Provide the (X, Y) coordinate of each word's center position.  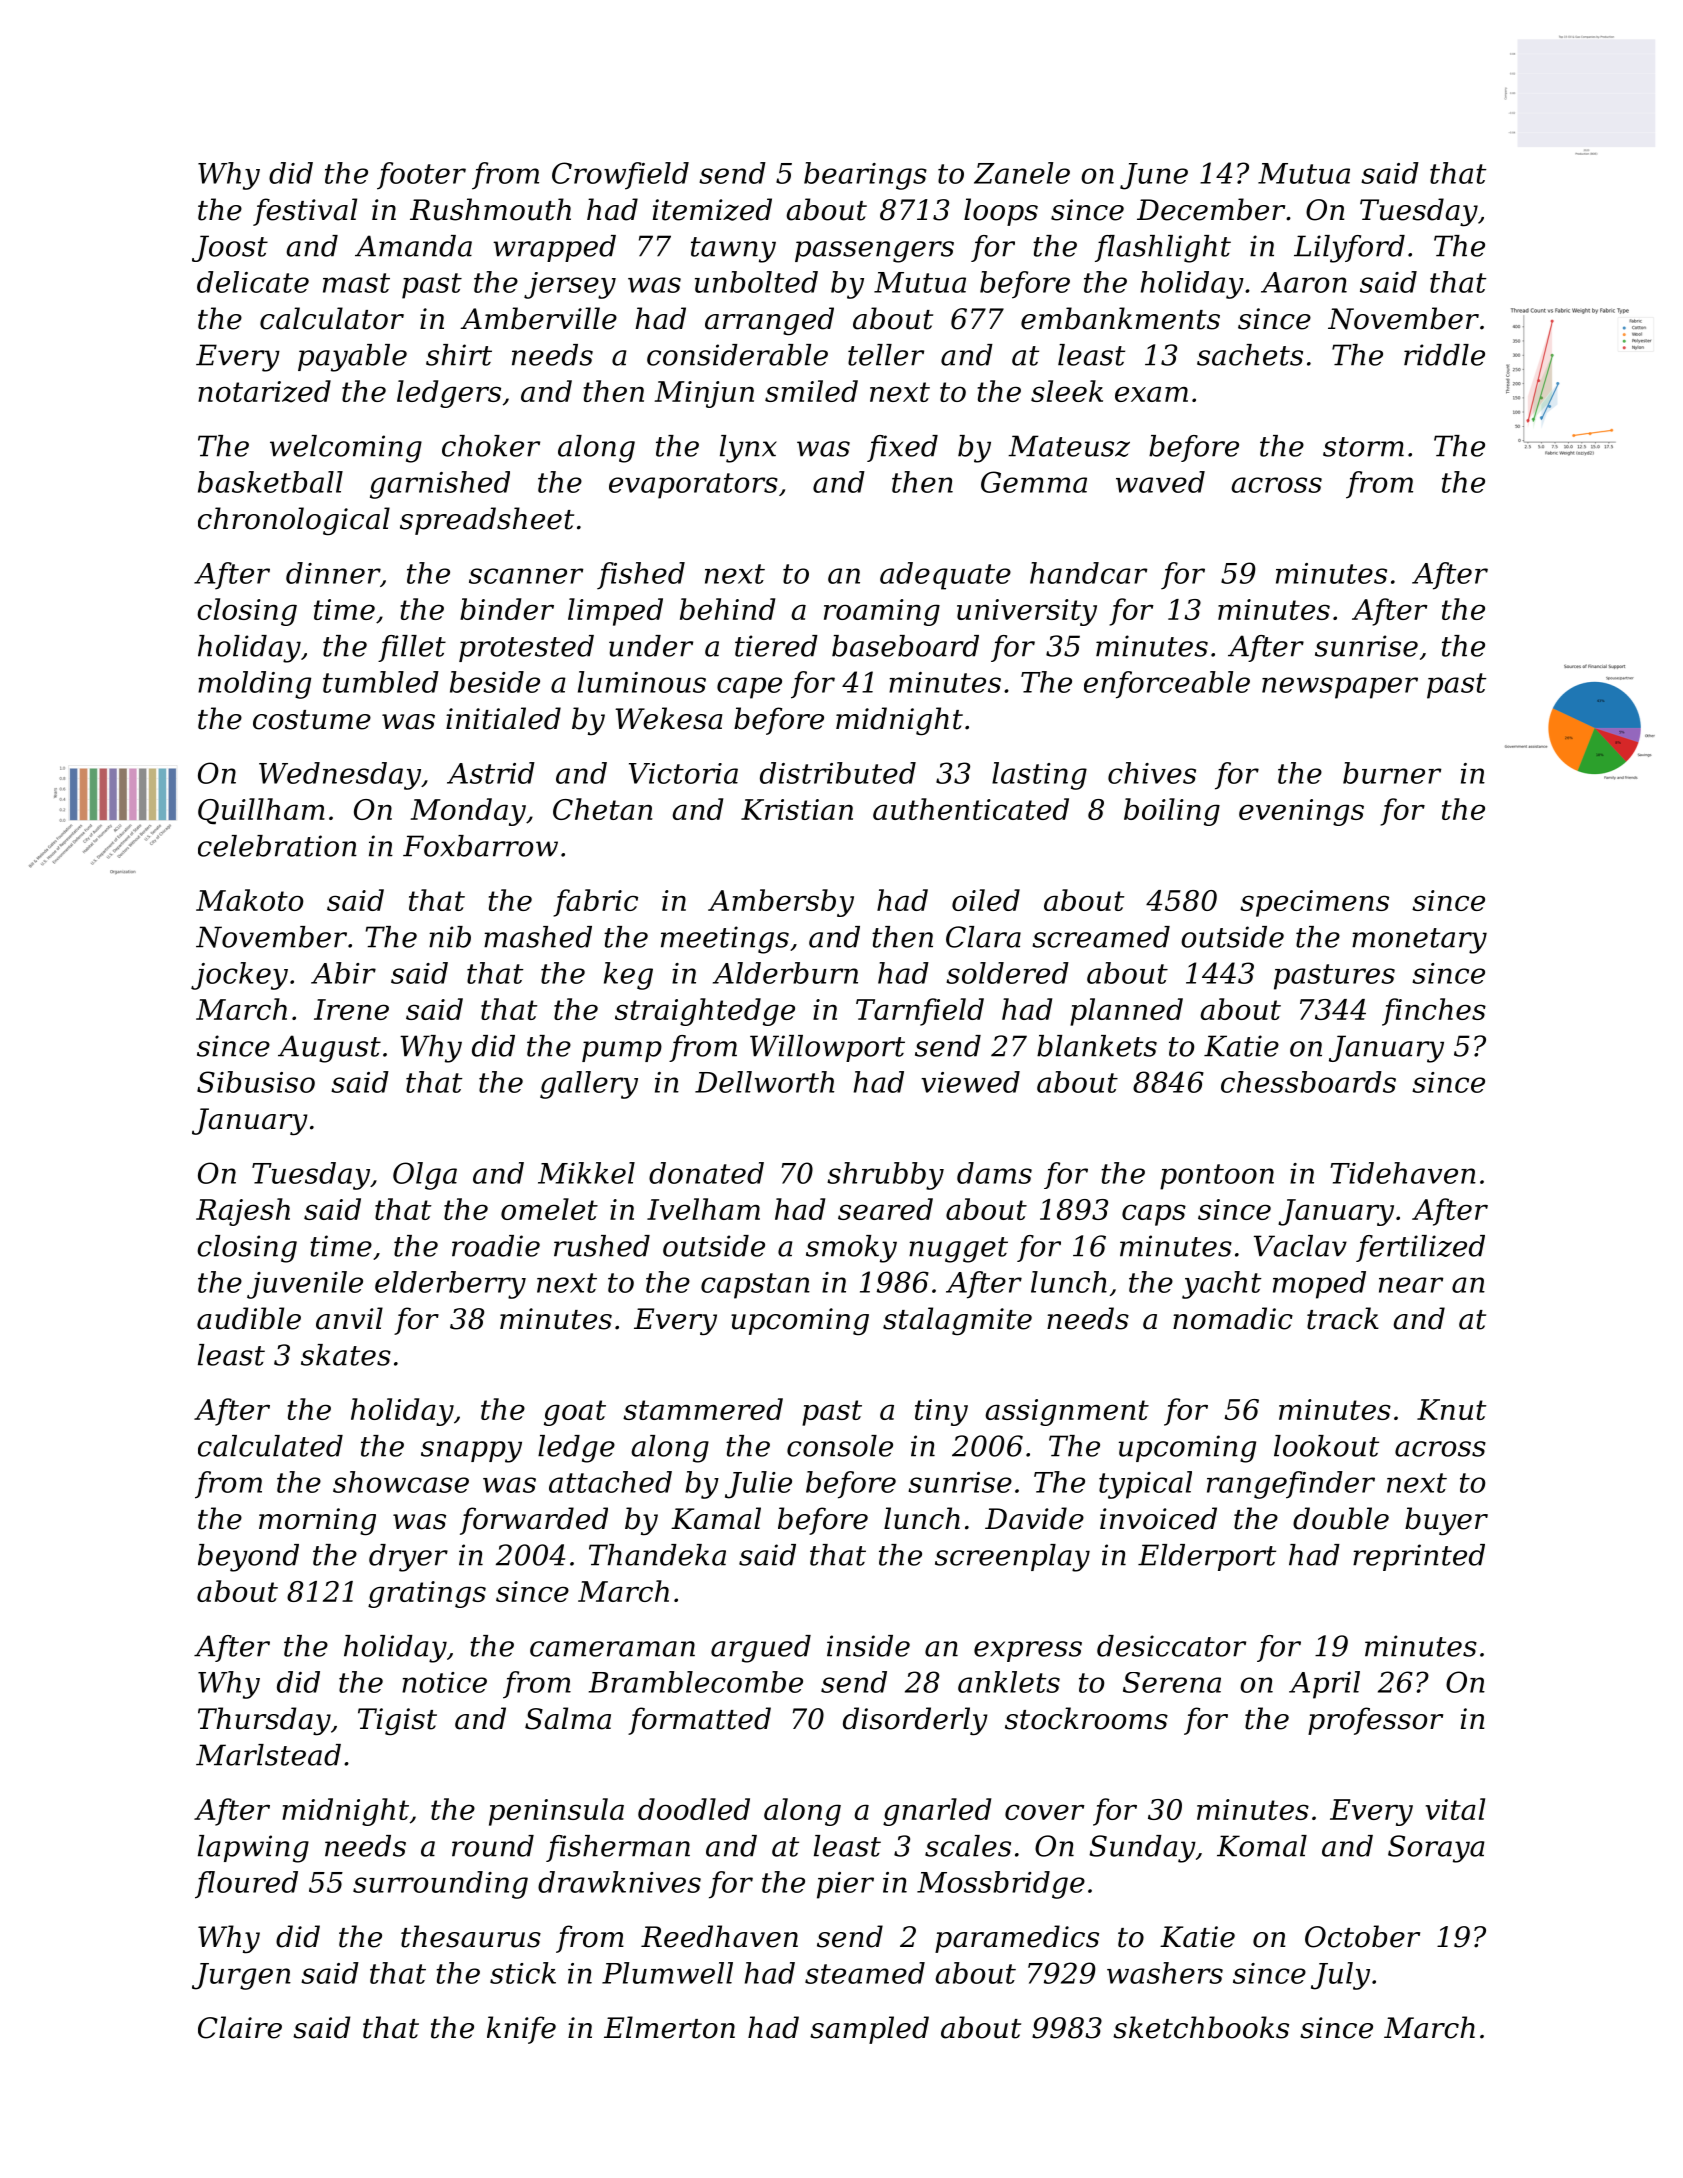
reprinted (1419, 1557)
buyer (1446, 1521)
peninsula (556, 1812)
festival (305, 212)
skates (346, 1355)
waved (1160, 482)
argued (761, 1649)
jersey (570, 285)
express (1028, 1651)
